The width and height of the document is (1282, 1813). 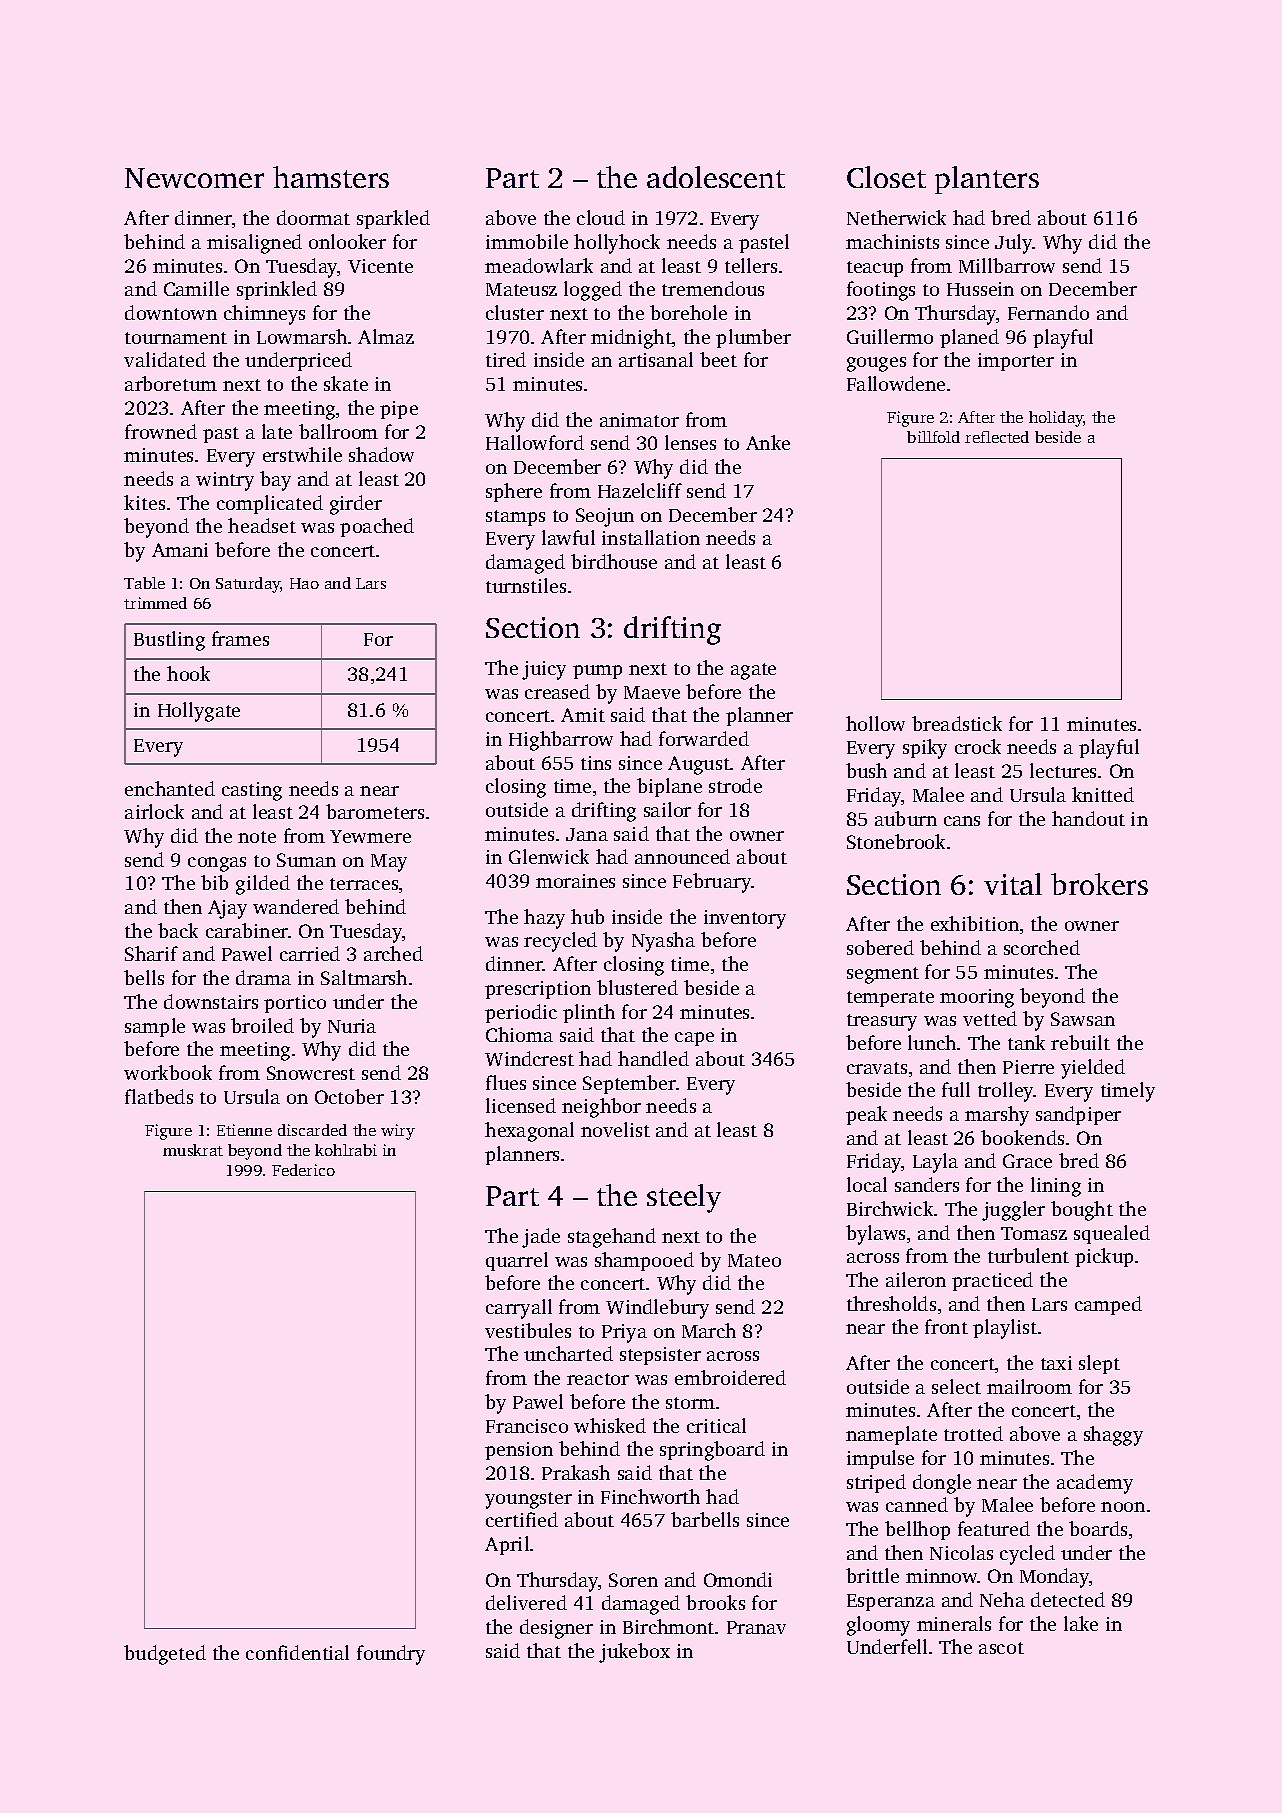 I want to click on Fernando, so click(x=1048, y=312).
